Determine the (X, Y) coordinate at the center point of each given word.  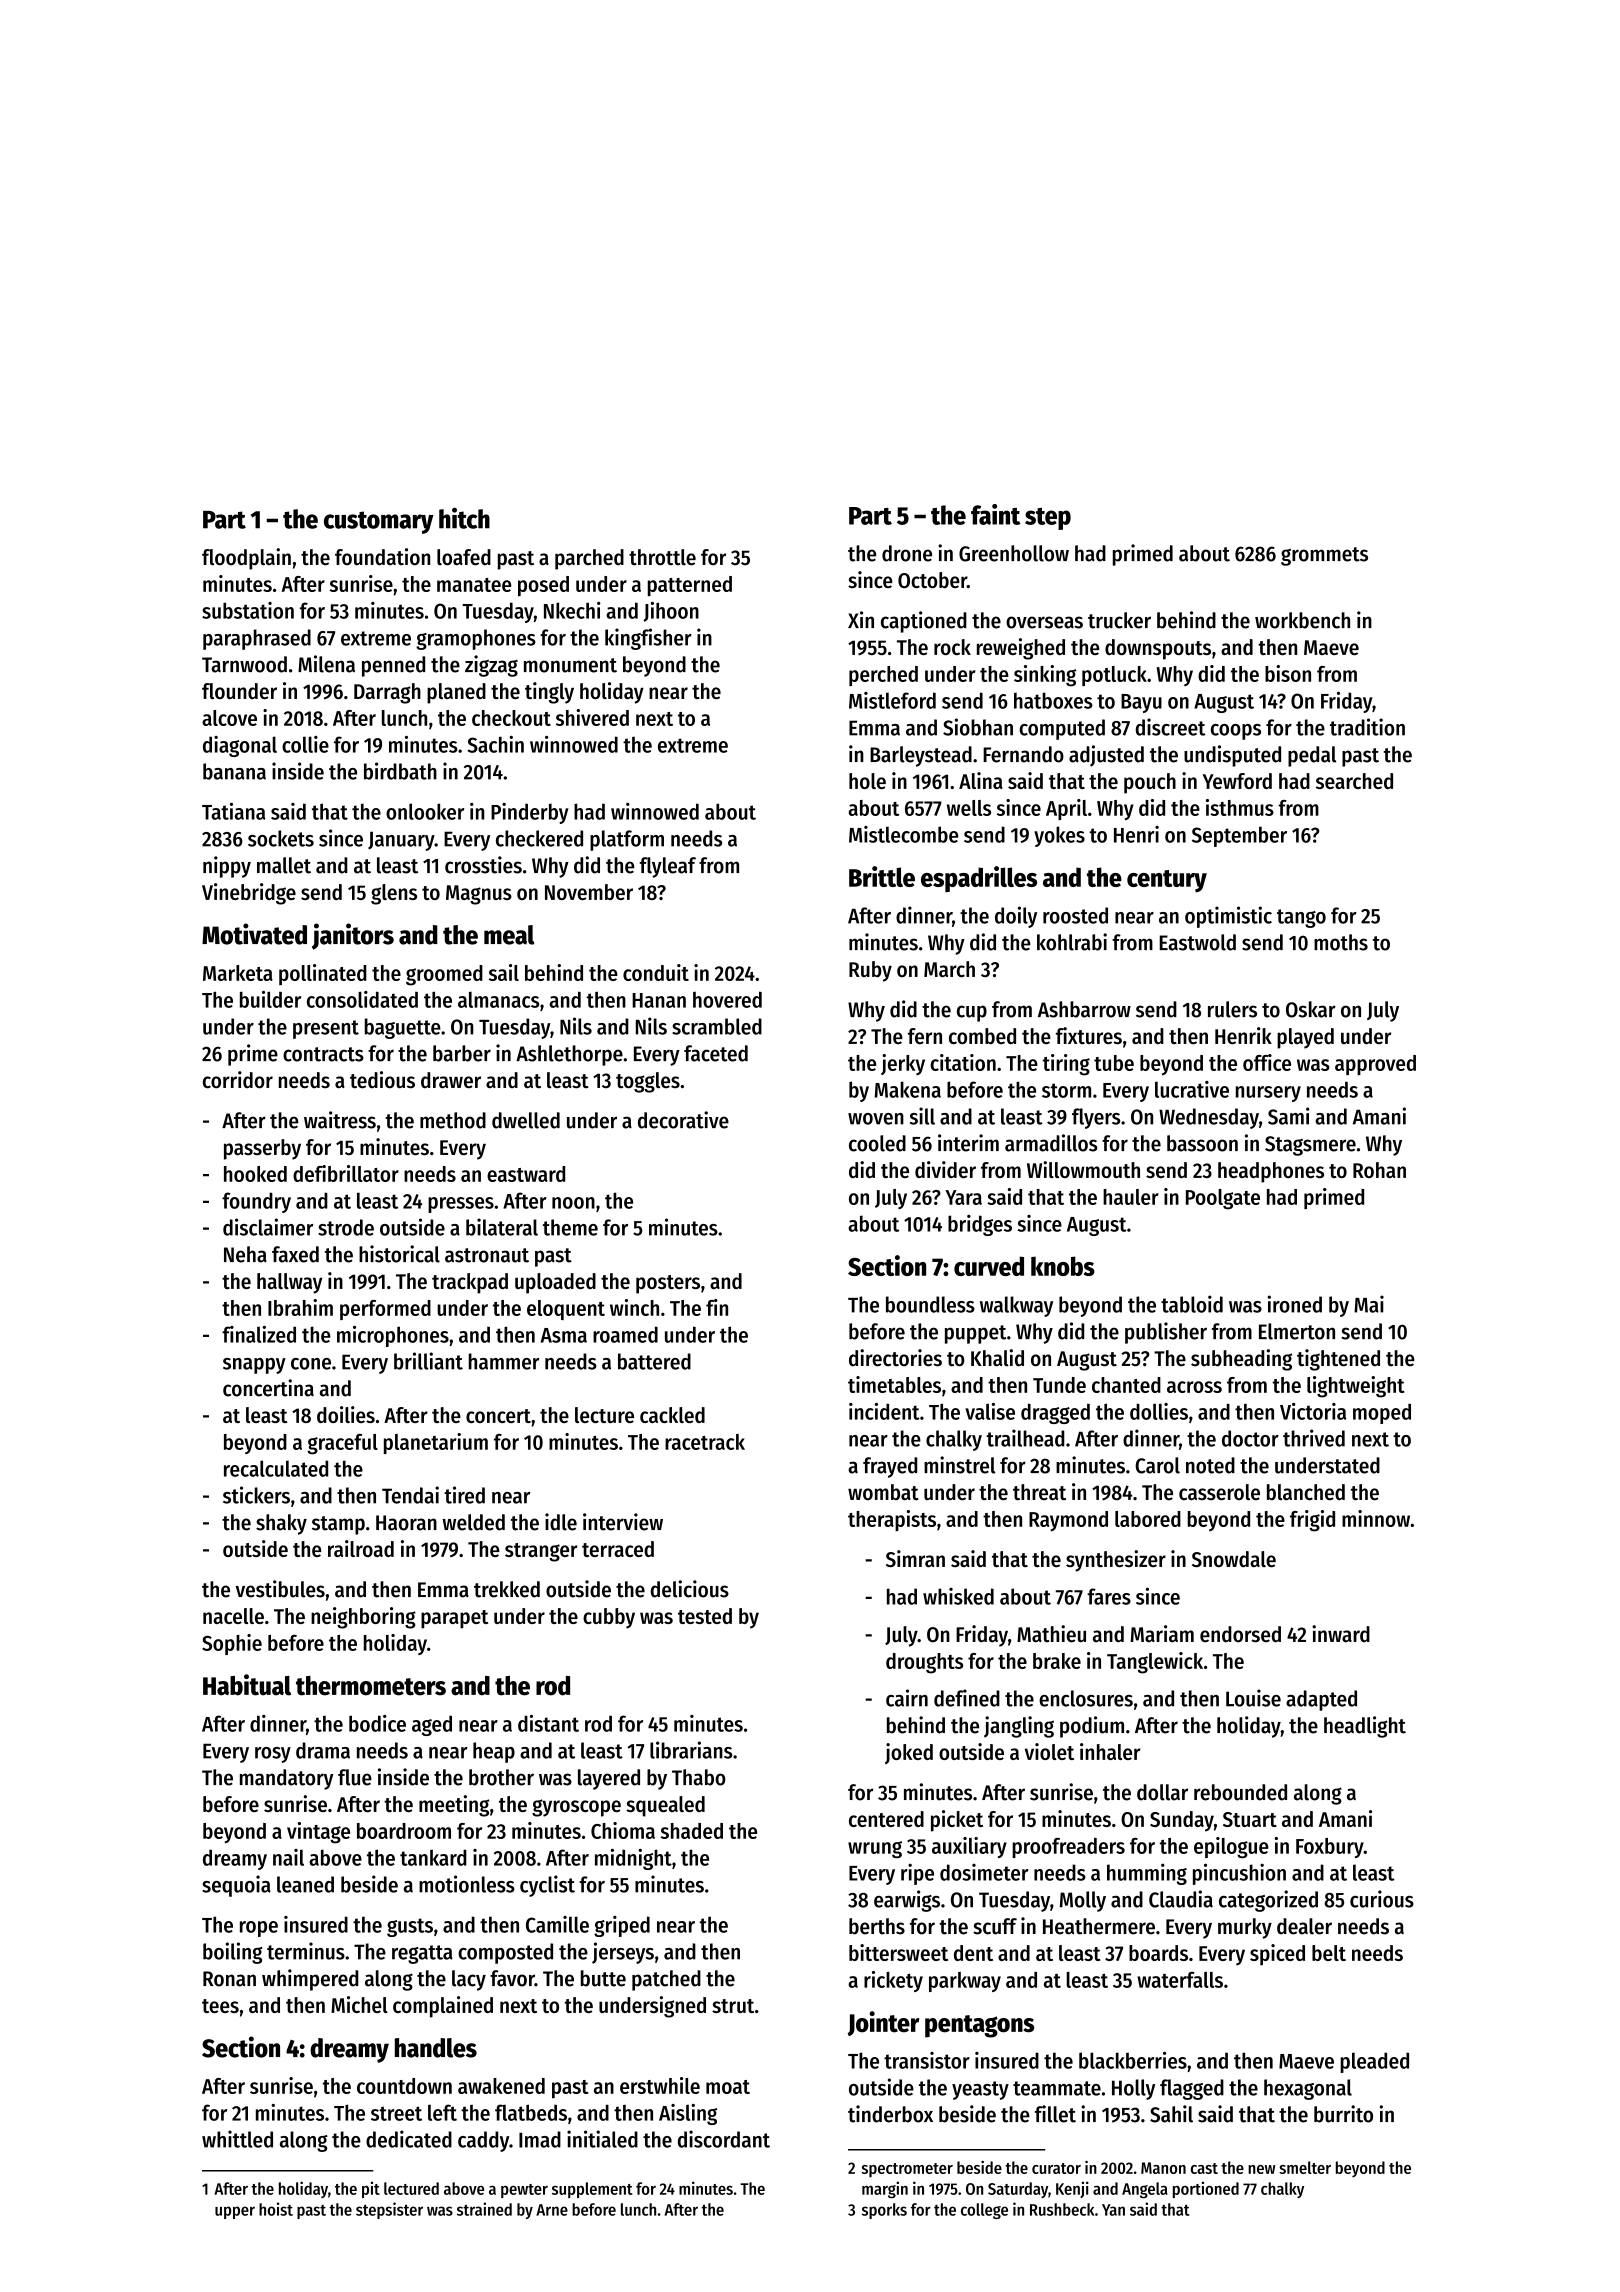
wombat (883, 1492)
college (984, 2211)
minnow (1376, 1518)
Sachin (496, 744)
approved (1375, 1065)
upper (235, 2212)
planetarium (436, 1443)
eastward (526, 1174)
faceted (716, 1053)
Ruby (870, 971)
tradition (1367, 727)
